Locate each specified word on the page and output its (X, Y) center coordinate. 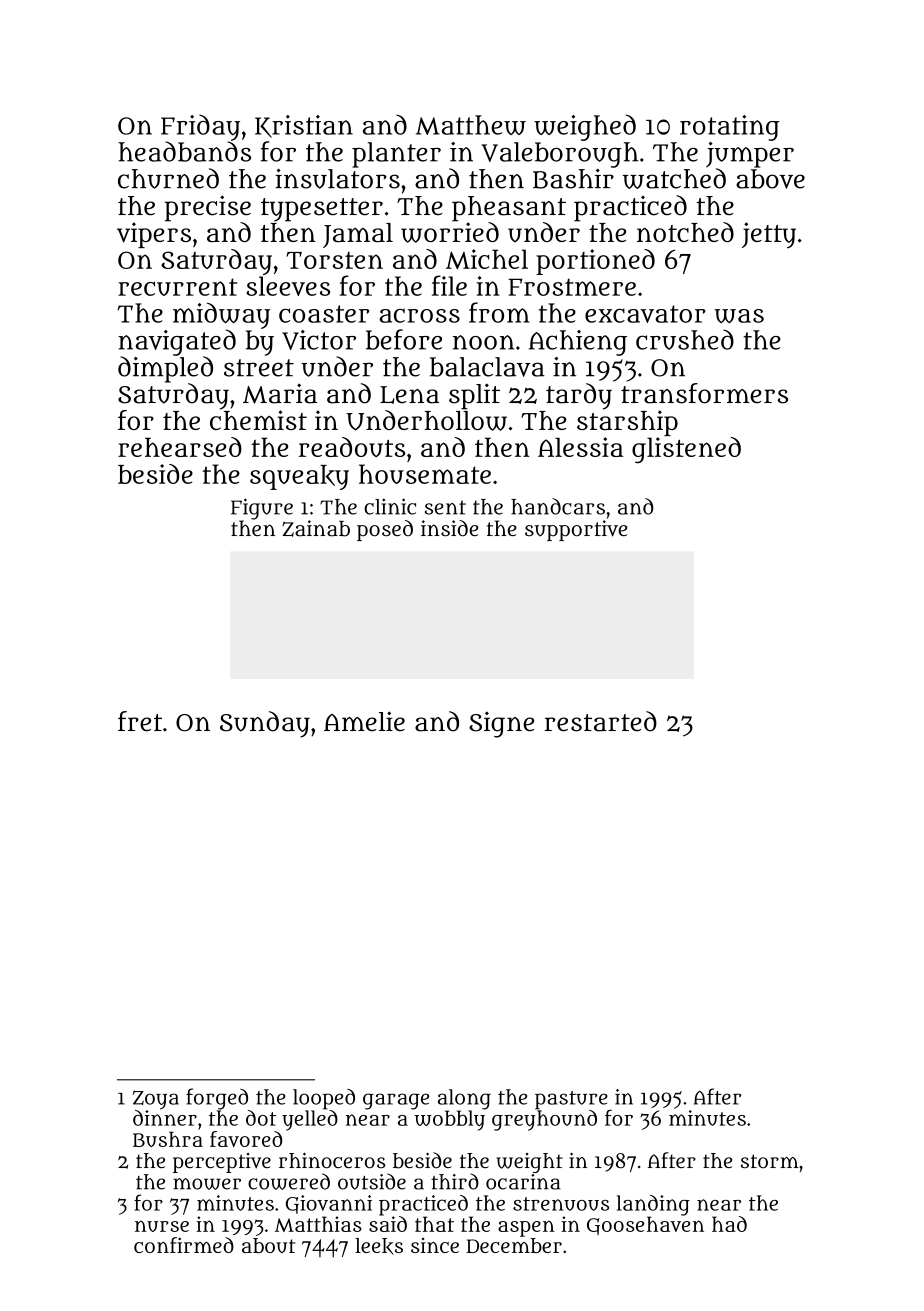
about (268, 1245)
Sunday (265, 724)
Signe (501, 725)
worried (450, 232)
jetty (769, 235)
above (770, 179)
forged (217, 1099)
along (464, 1099)
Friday (200, 127)
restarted (601, 721)
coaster (324, 314)
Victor (319, 340)
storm (769, 1161)
